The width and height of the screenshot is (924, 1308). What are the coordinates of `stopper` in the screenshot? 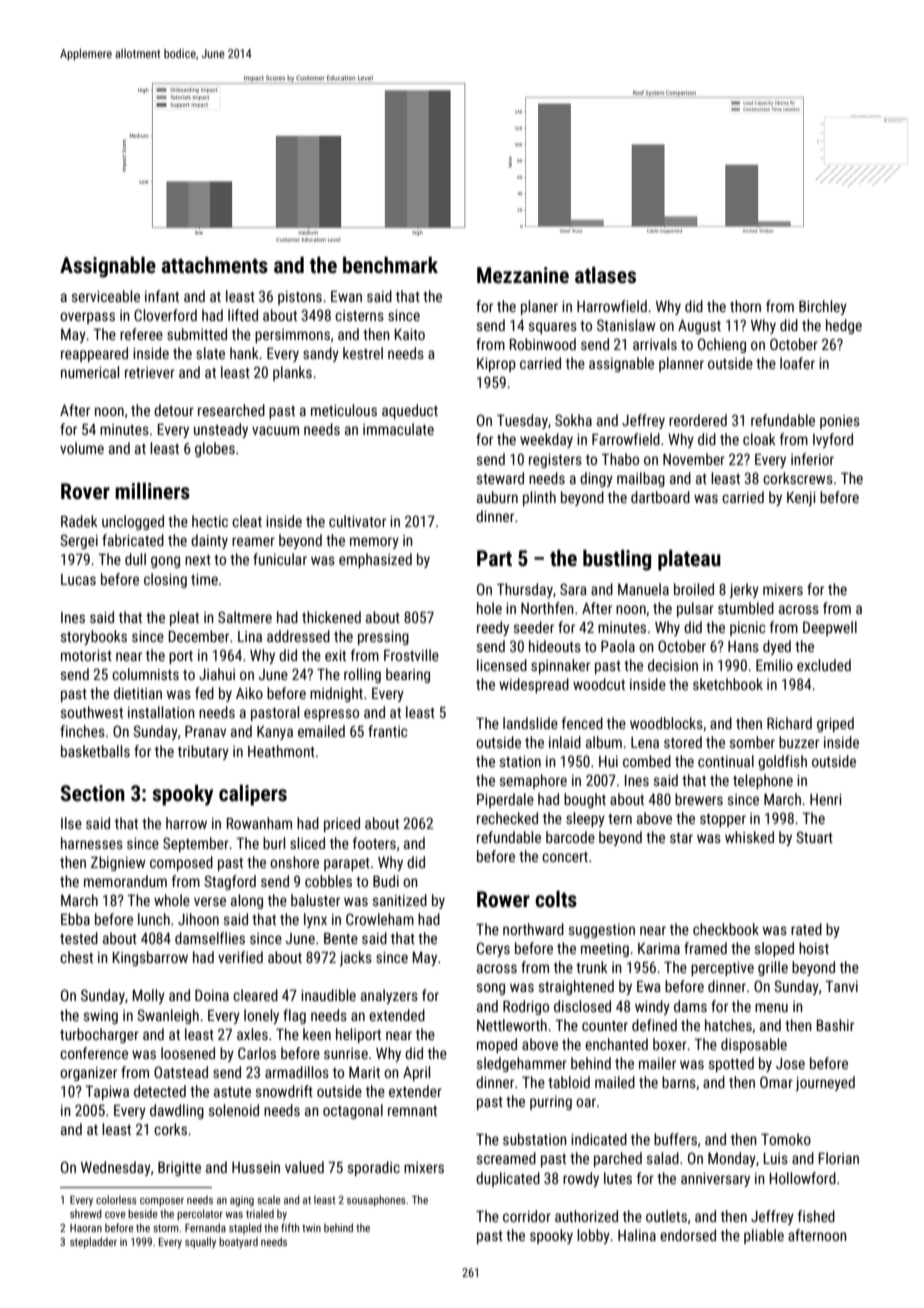 It's located at (723, 820).
